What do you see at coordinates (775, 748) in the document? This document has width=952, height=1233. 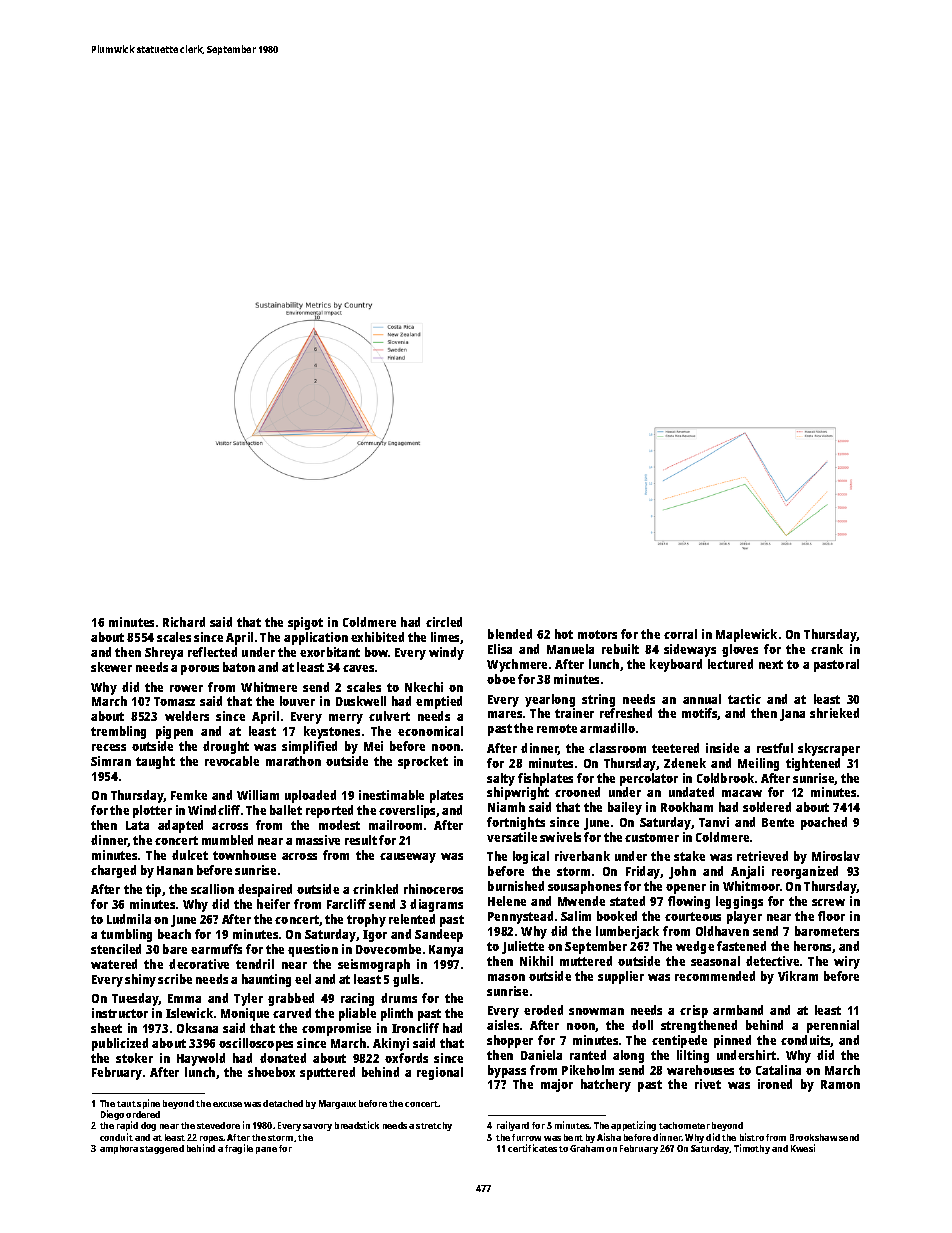 I see `restful` at bounding box center [775, 748].
